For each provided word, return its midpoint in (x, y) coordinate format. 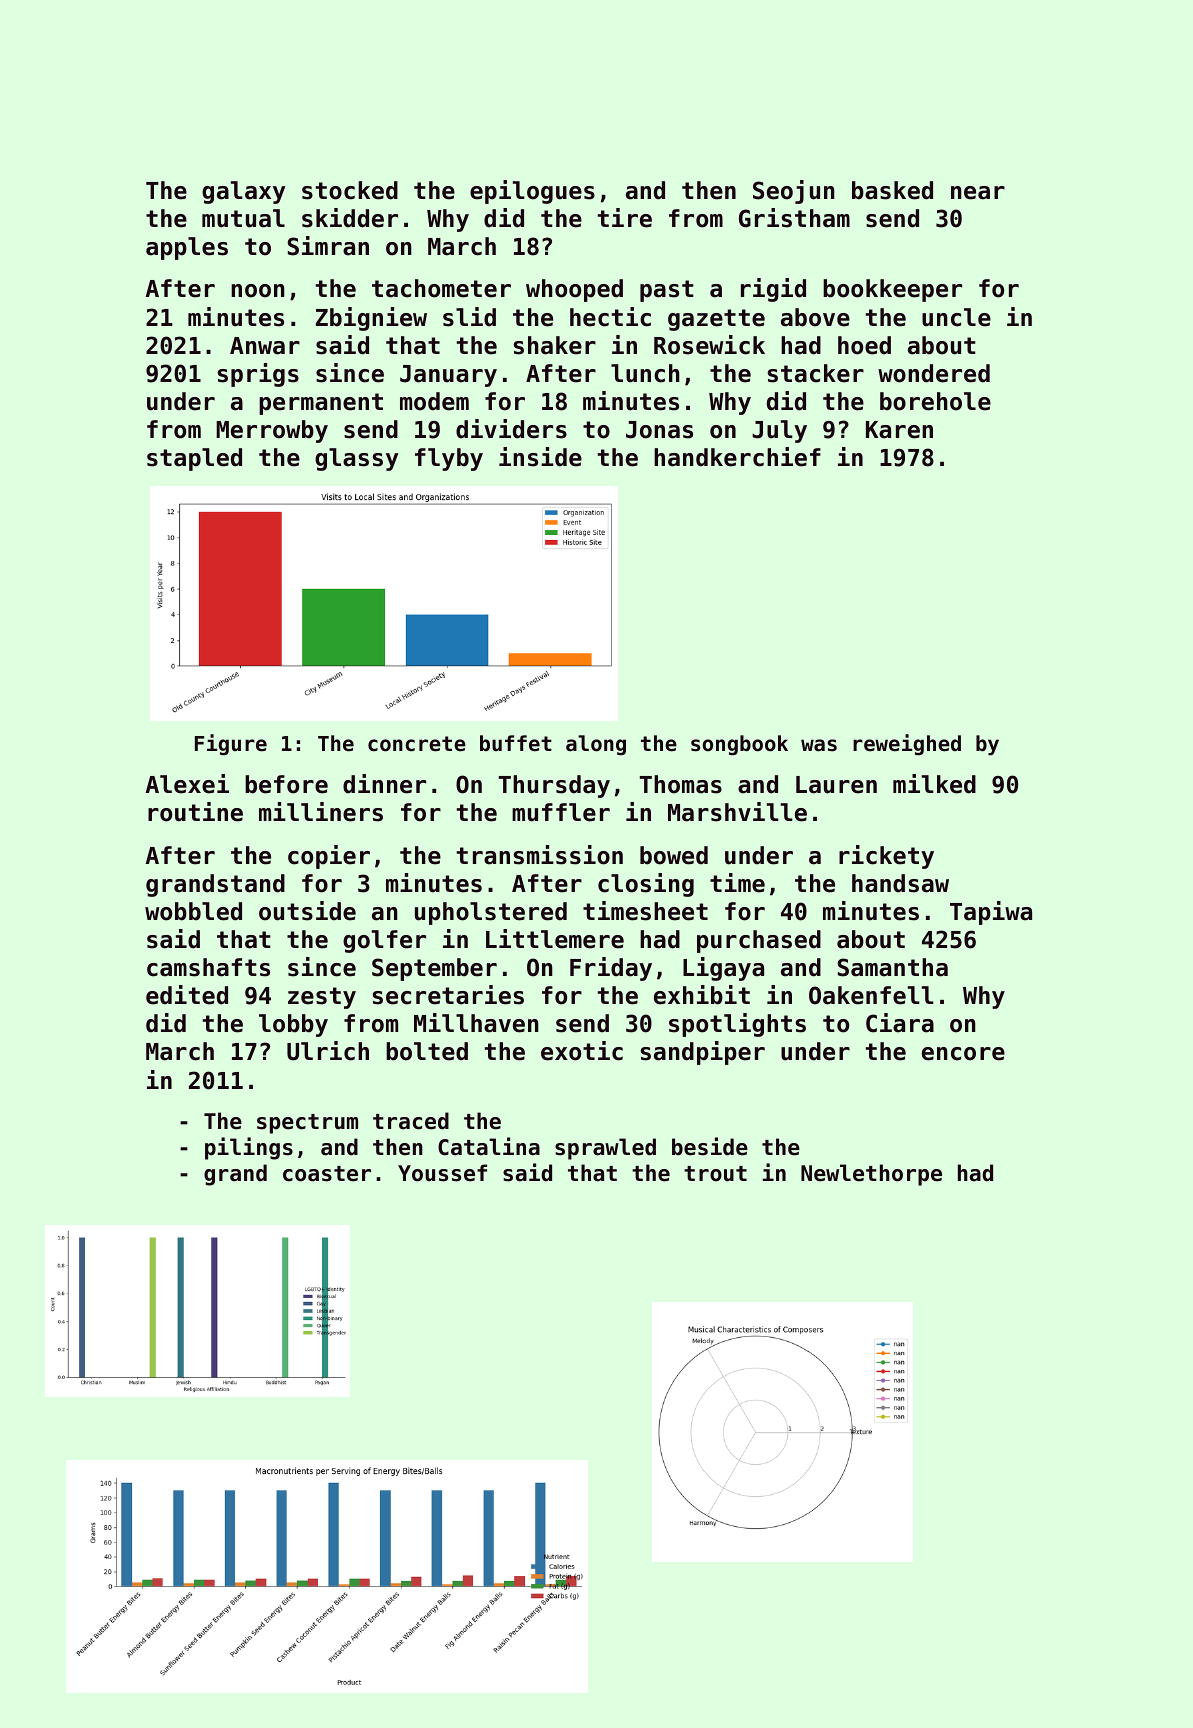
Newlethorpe (871, 1175)
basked (892, 190)
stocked (350, 190)
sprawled (605, 1149)
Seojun (794, 192)
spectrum (307, 1124)
